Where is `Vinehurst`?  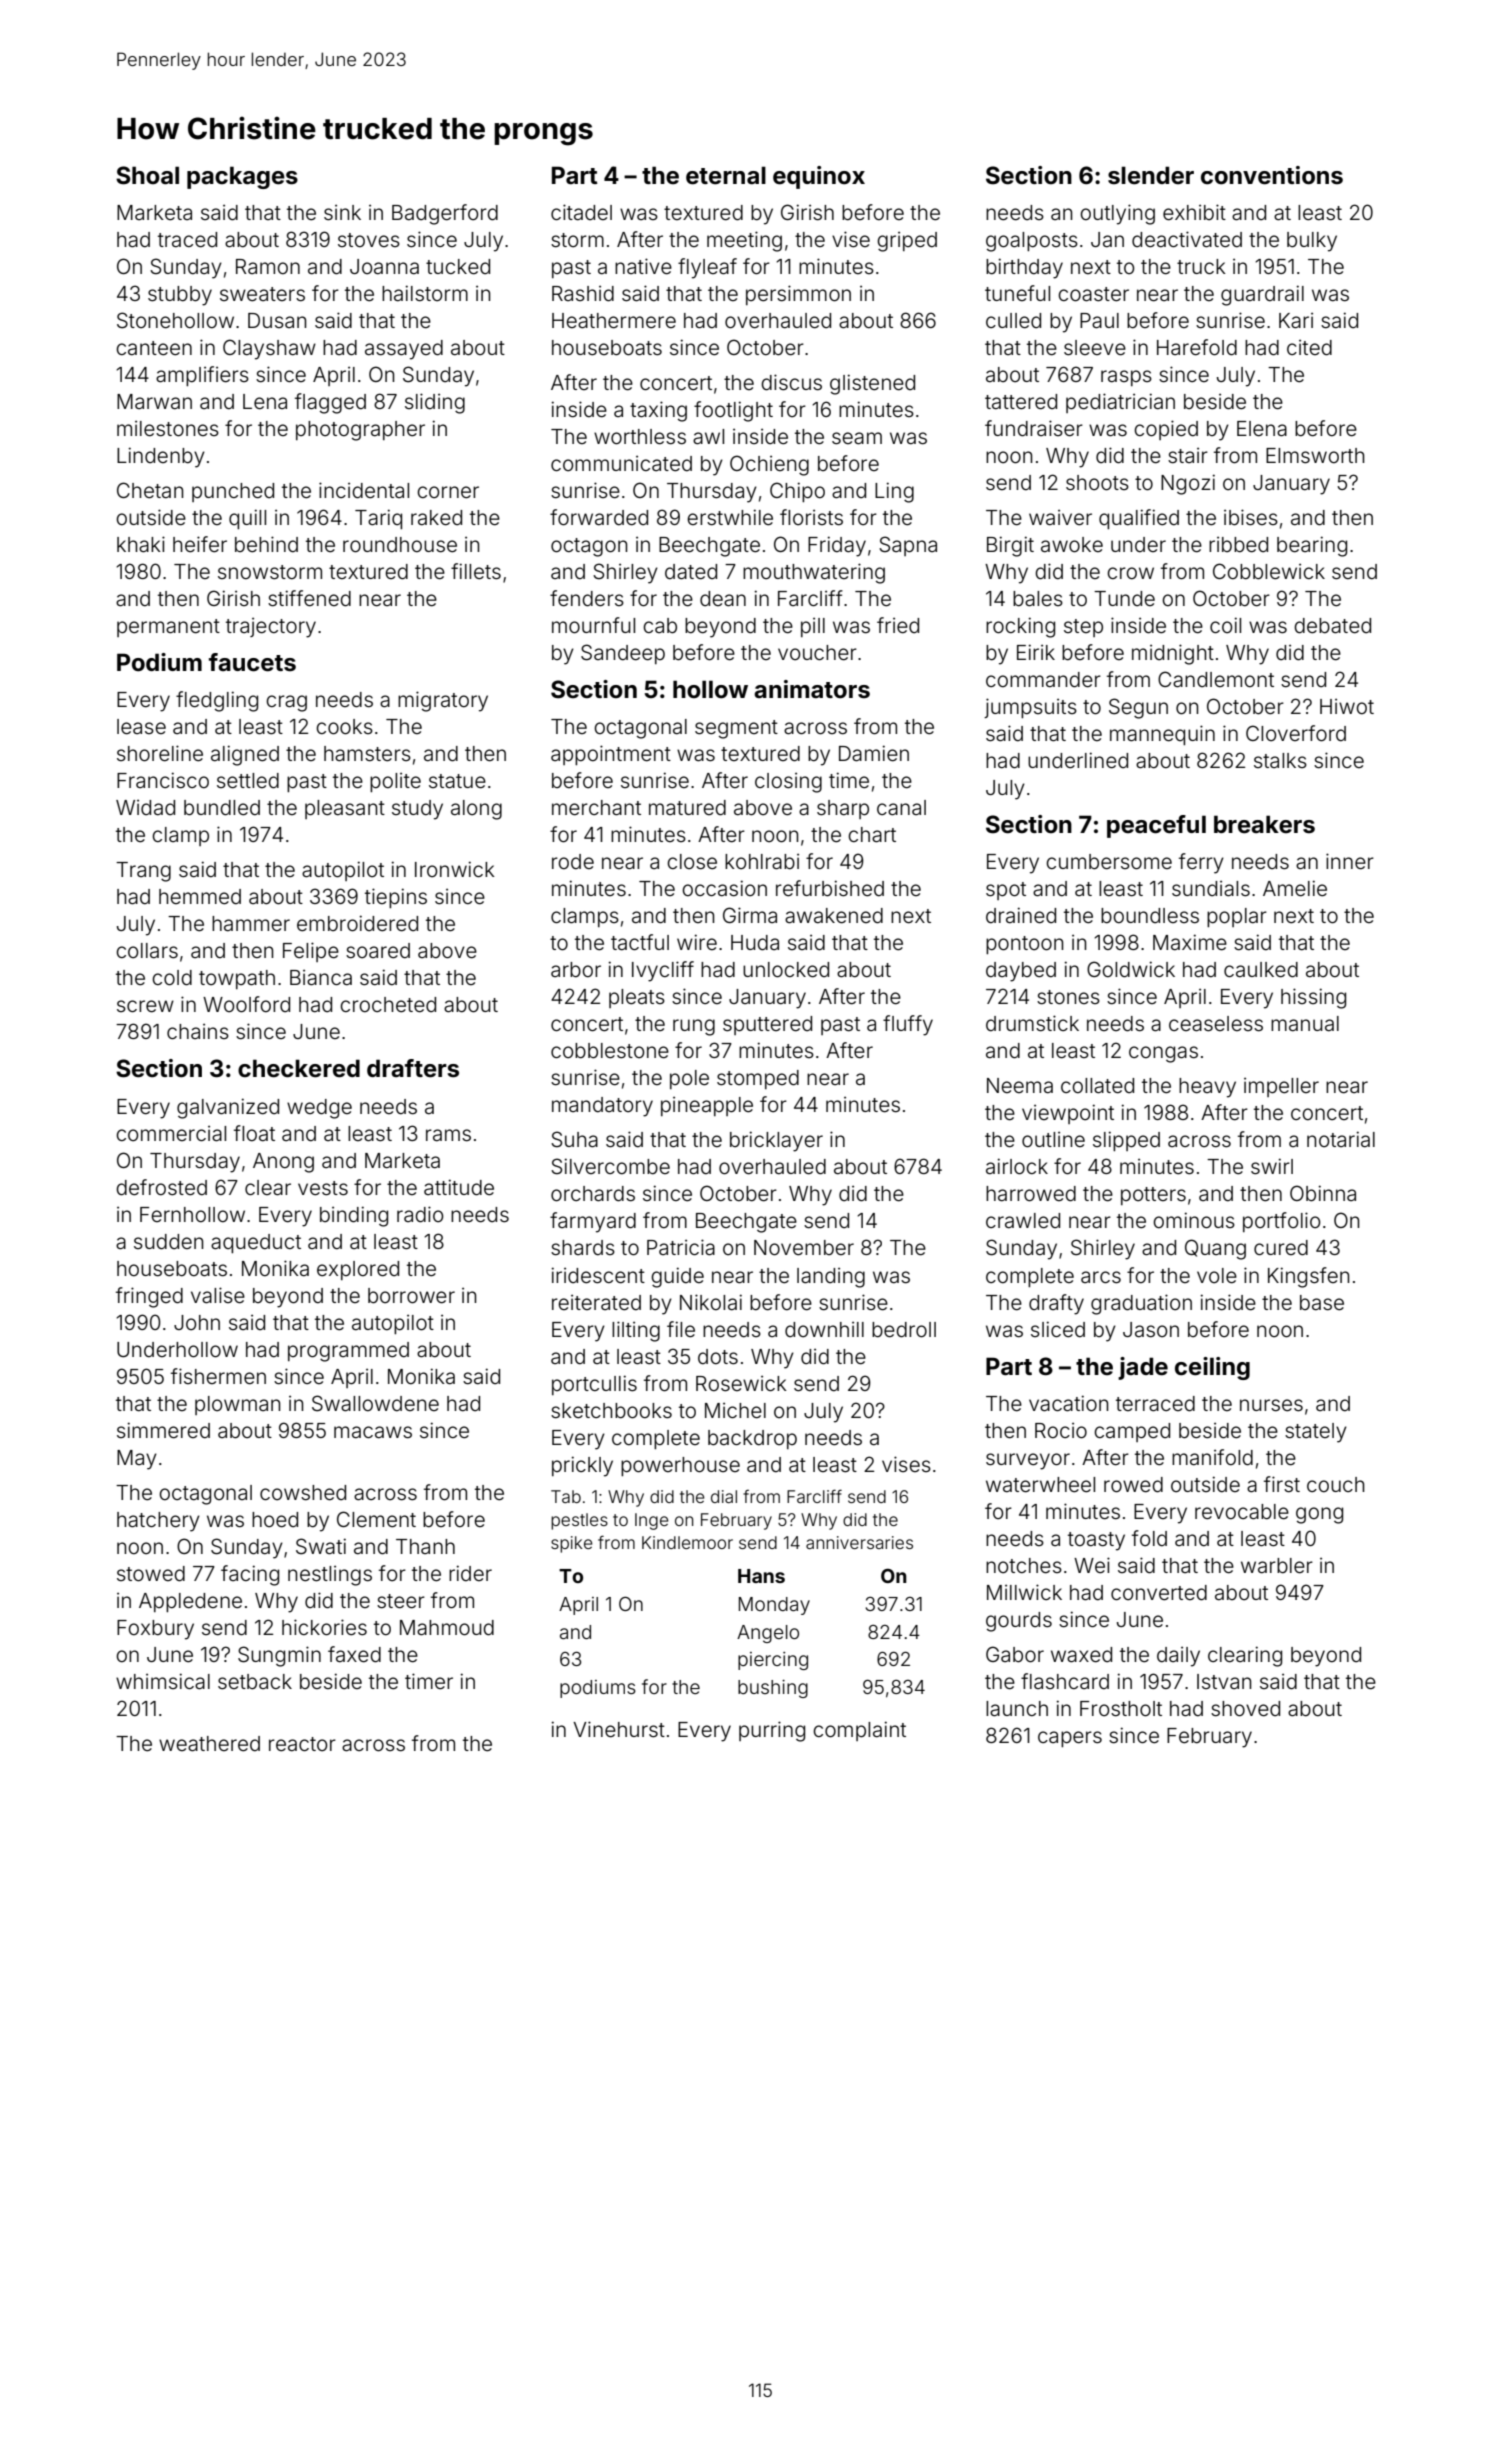 Vinehurst is located at coordinates (619, 1729).
